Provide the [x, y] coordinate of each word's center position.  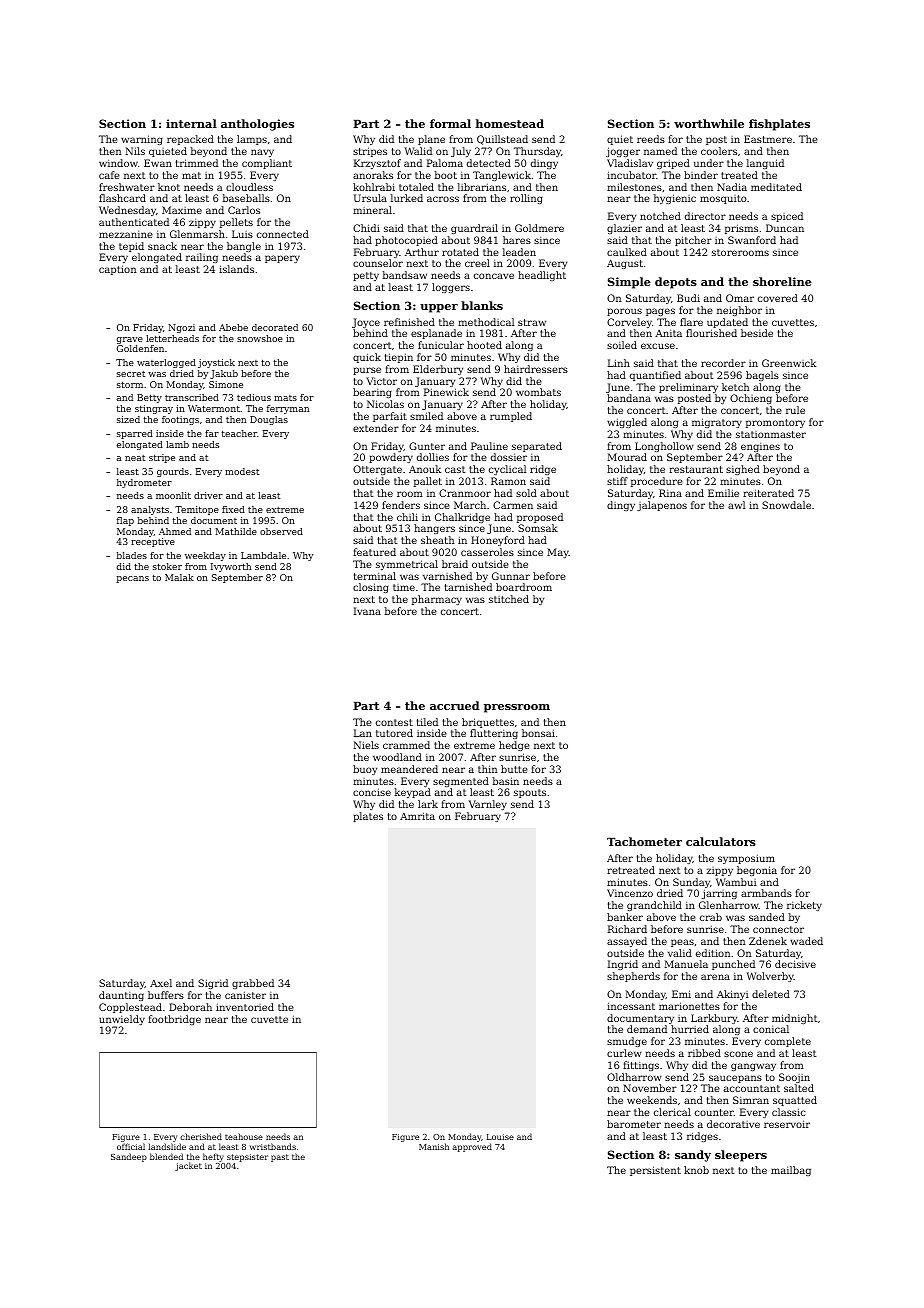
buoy [365, 770]
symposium [746, 859]
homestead [510, 123]
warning [142, 140]
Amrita [417, 816]
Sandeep [129, 1157]
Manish [434, 1146]
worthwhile [709, 123]
